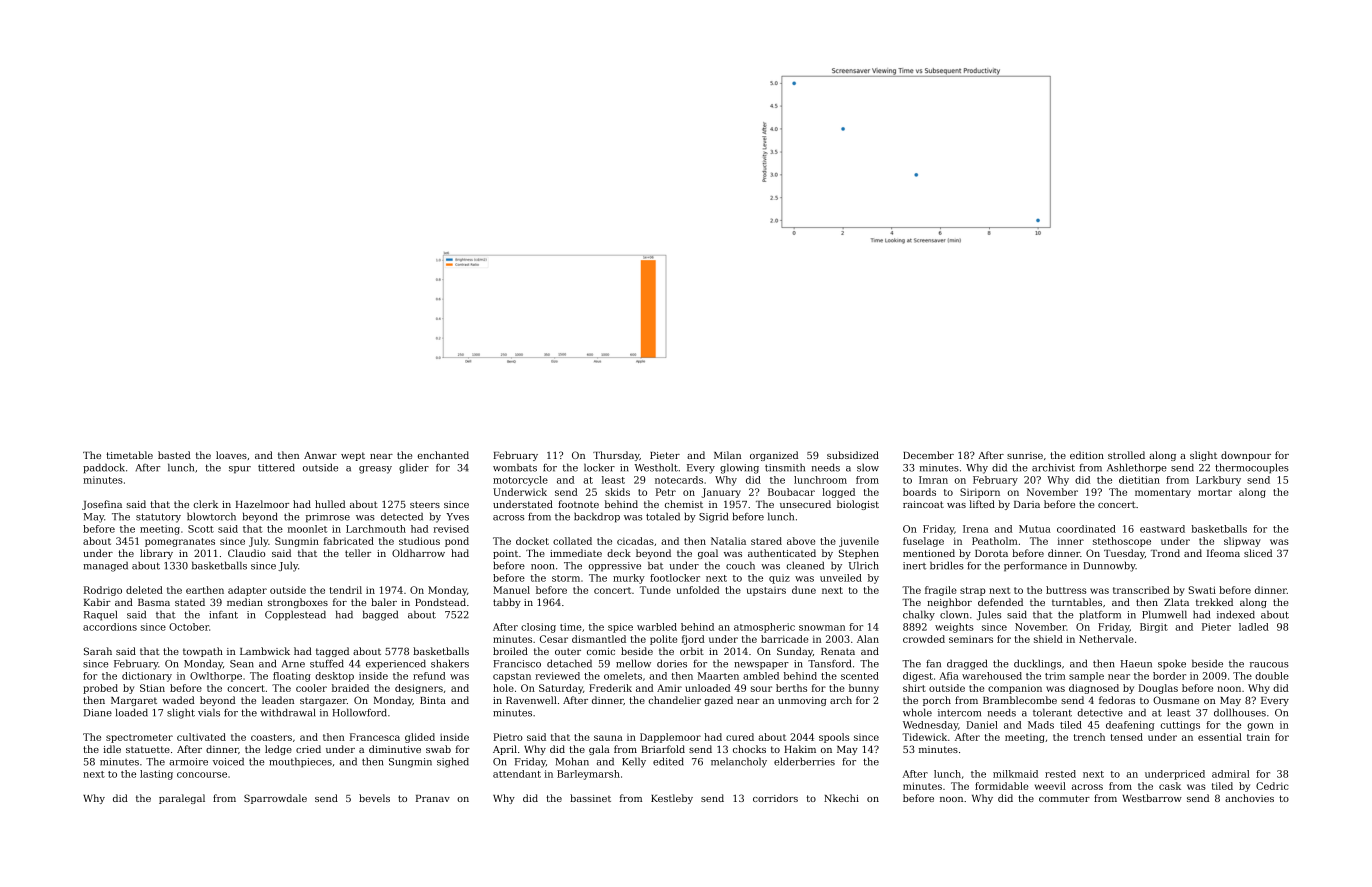 Image resolution: width=1372 pixels, height=887 pixels. I want to click on unmoving, so click(802, 701).
